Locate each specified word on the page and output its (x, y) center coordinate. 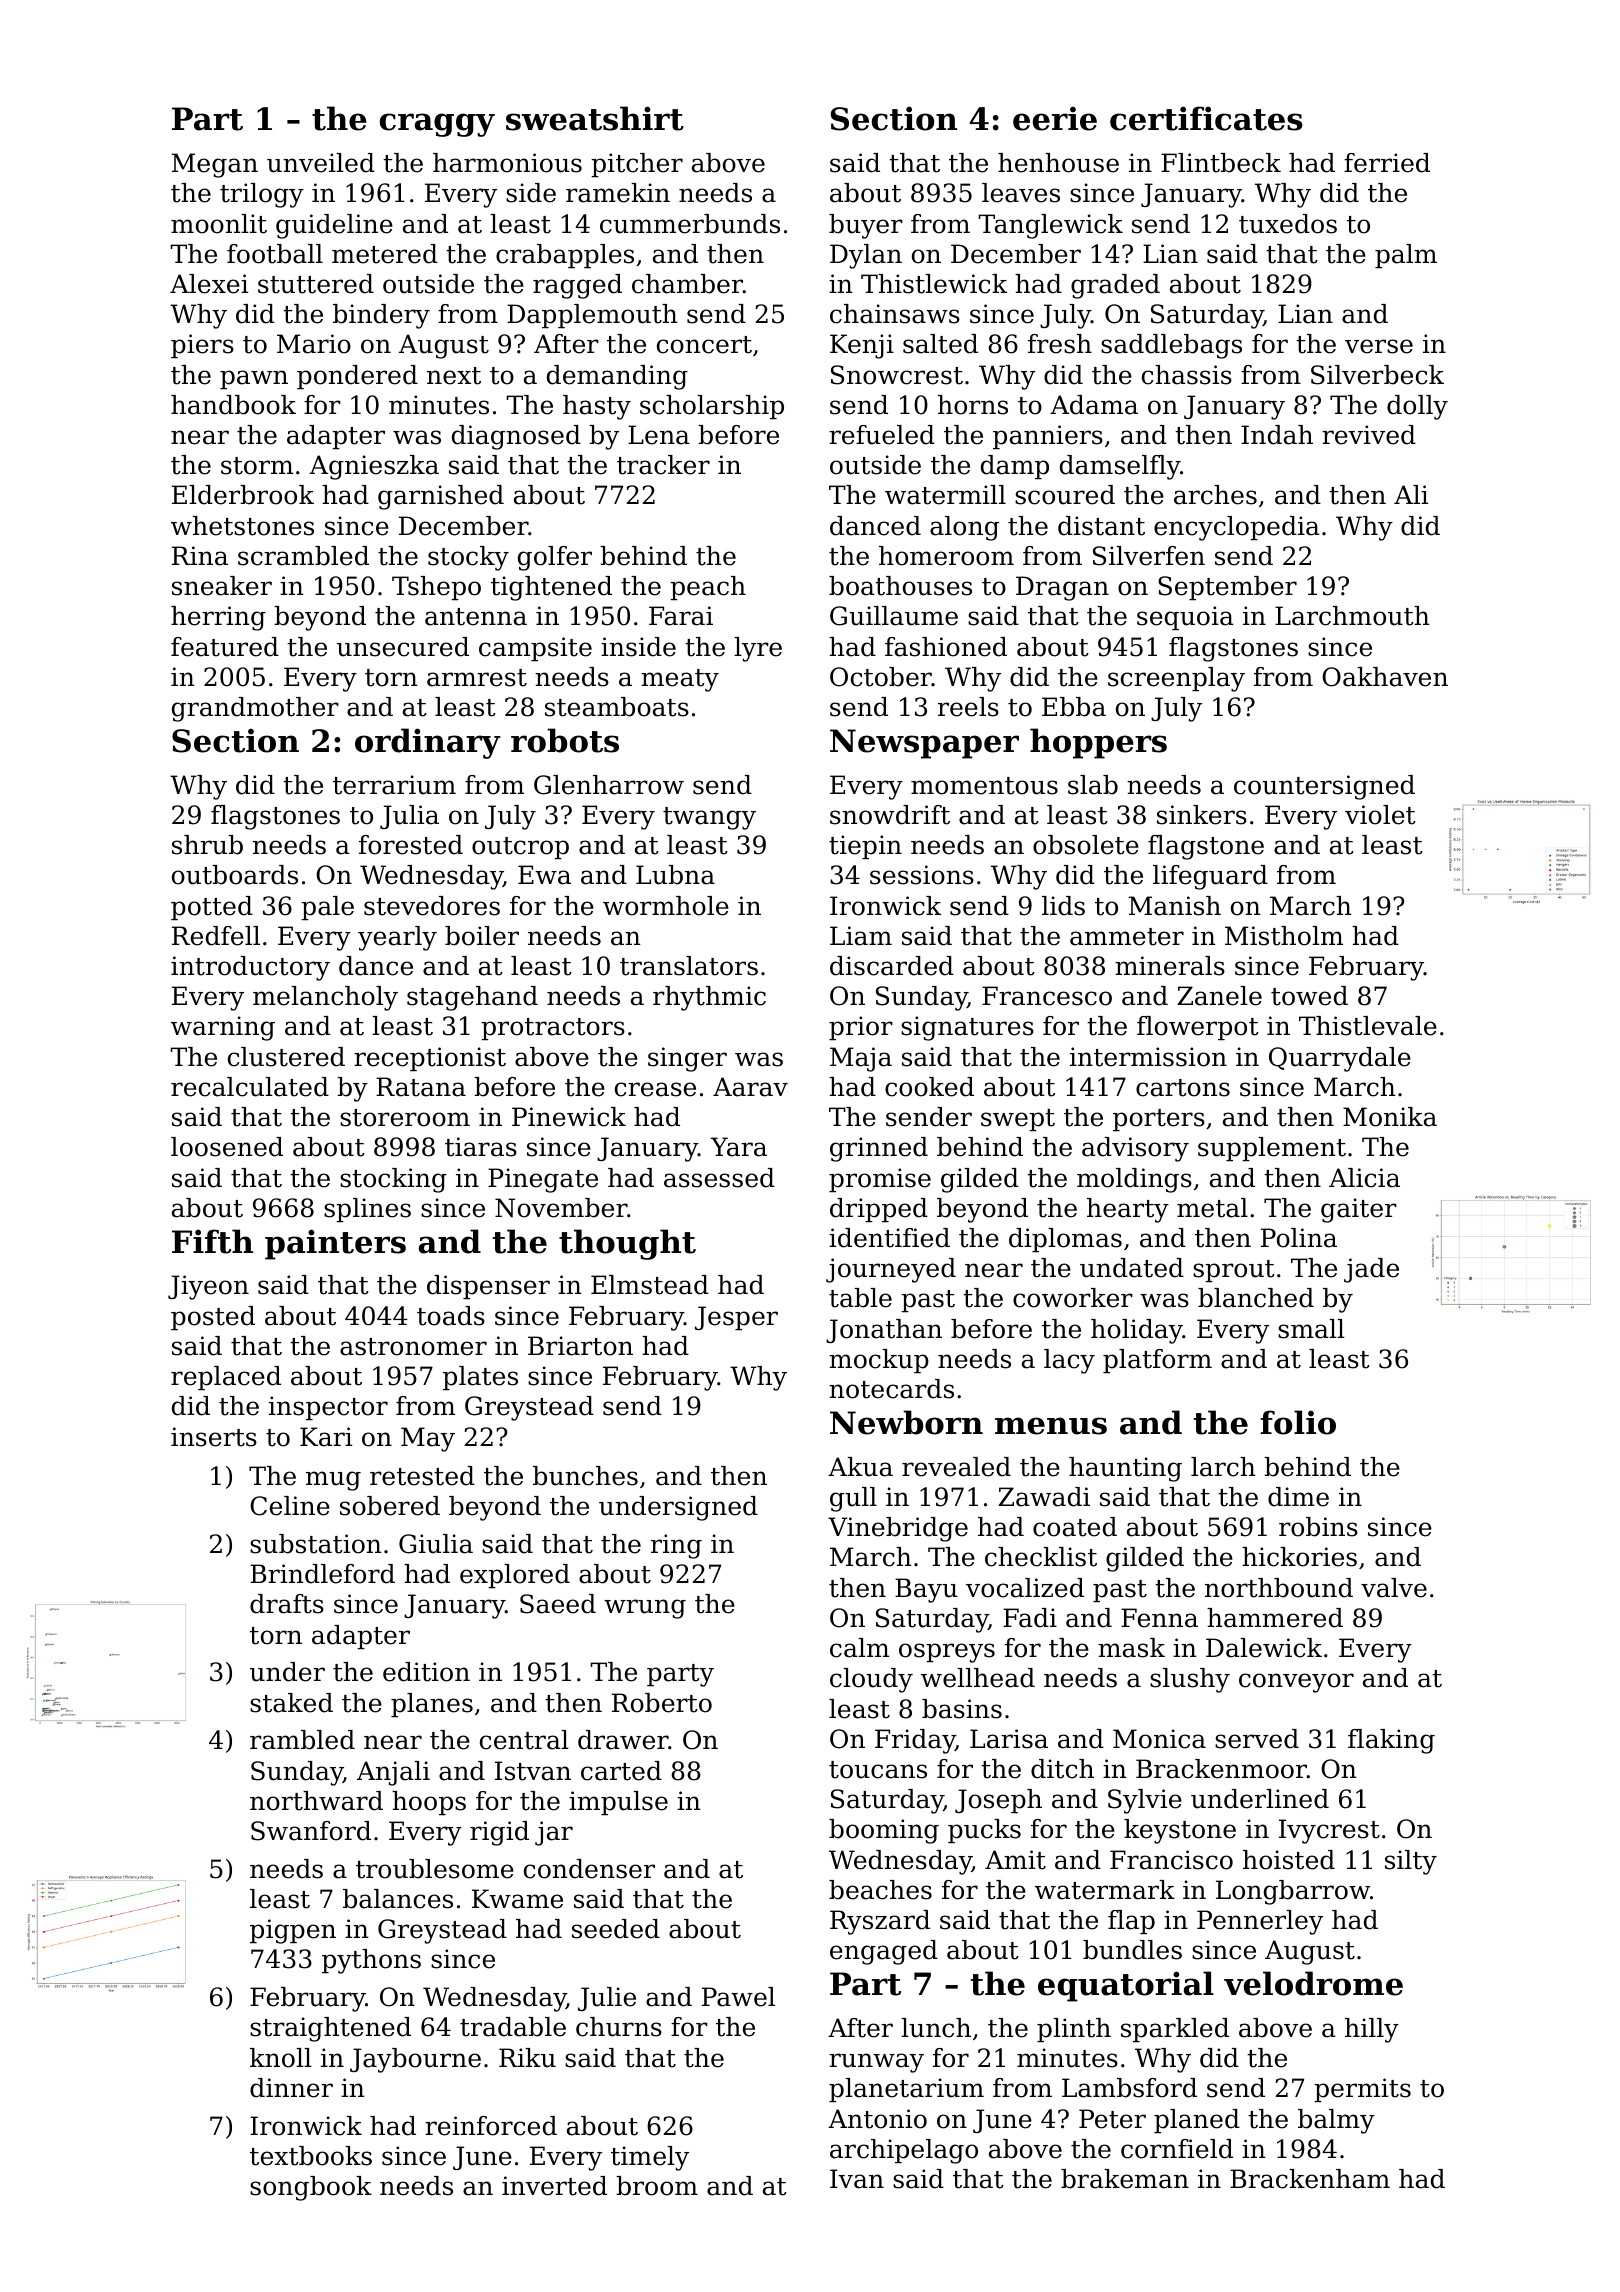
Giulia (436, 1544)
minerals (1170, 966)
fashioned (946, 647)
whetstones (242, 526)
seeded (616, 1929)
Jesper (736, 1318)
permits (1362, 2090)
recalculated (250, 1087)
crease (655, 1089)
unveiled (321, 163)
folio (1298, 1422)
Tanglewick (1050, 226)
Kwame (517, 1899)
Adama (1094, 405)
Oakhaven (1385, 677)
